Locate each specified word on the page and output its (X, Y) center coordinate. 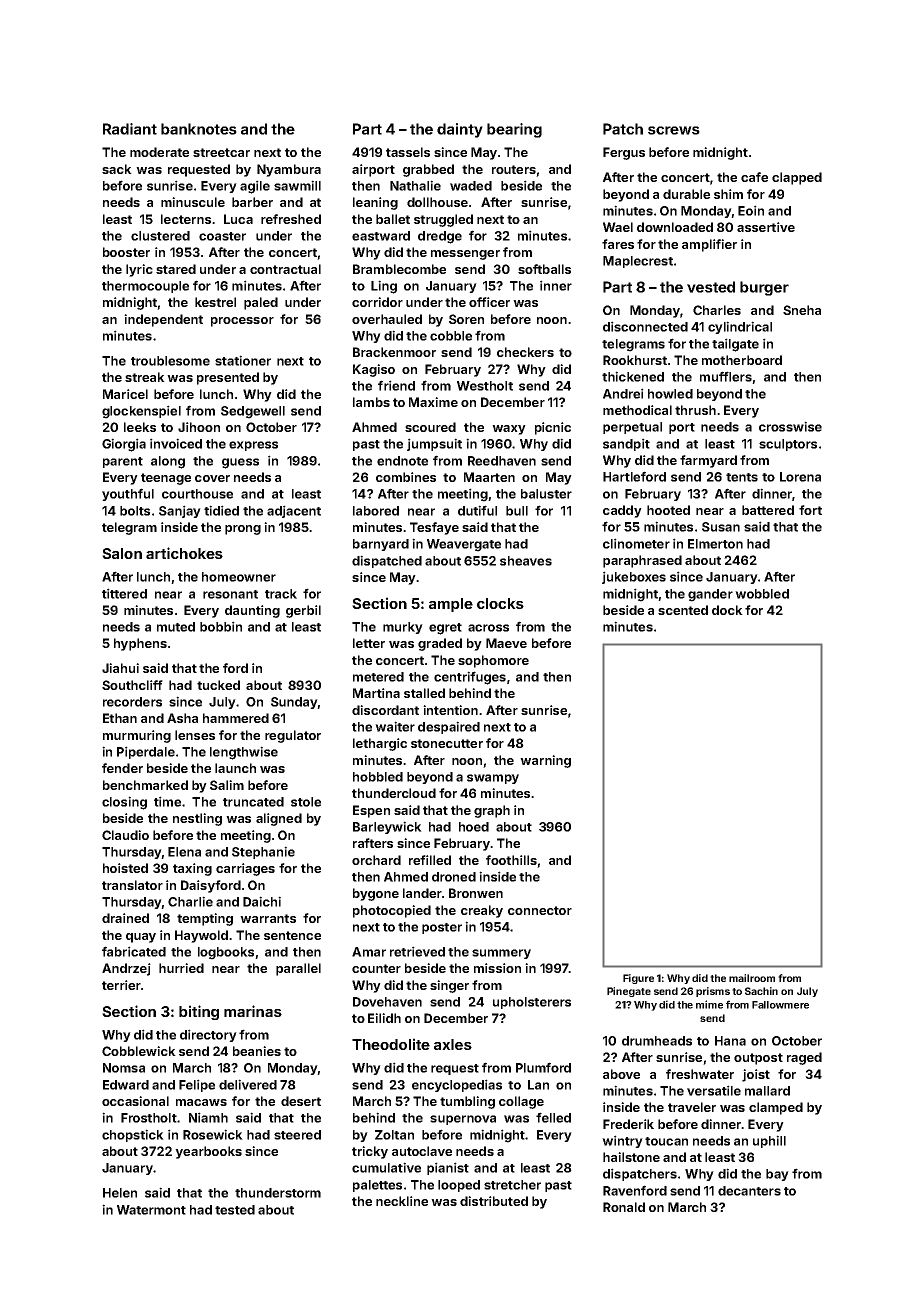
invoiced (176, 443)
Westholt (485, 386)
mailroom (752, 978)
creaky (482, 911)
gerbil (303, 611)
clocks (500, 603)
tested (235, 1210)
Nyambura (289, 170)
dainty (460, 130)
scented (683, 610)
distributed (494, 1201)
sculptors (788, 445)
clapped (797, 178)
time (167, 801)
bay (777, 1175)
